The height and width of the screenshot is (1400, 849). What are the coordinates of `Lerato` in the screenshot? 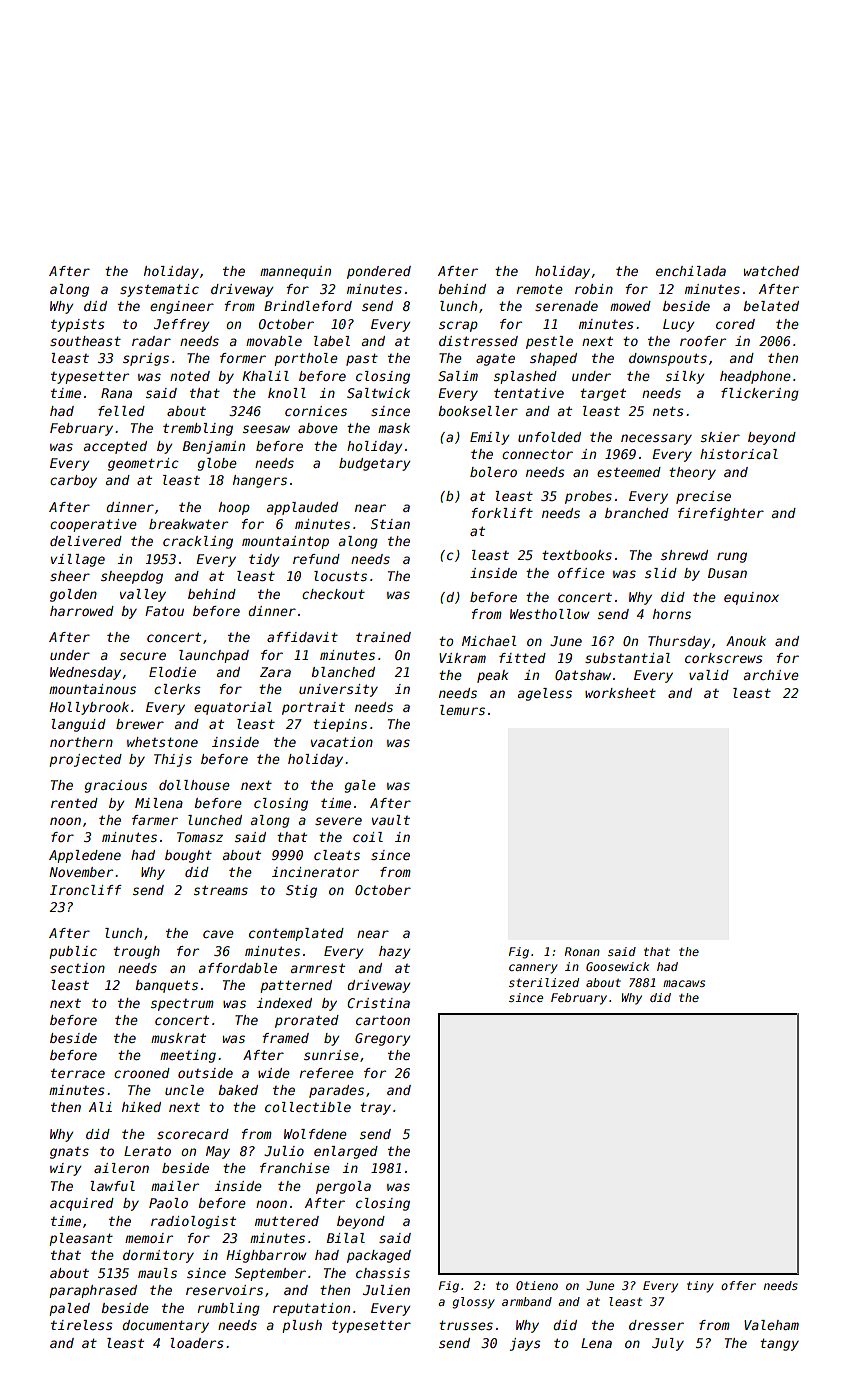 It's located at (147, 1151).
